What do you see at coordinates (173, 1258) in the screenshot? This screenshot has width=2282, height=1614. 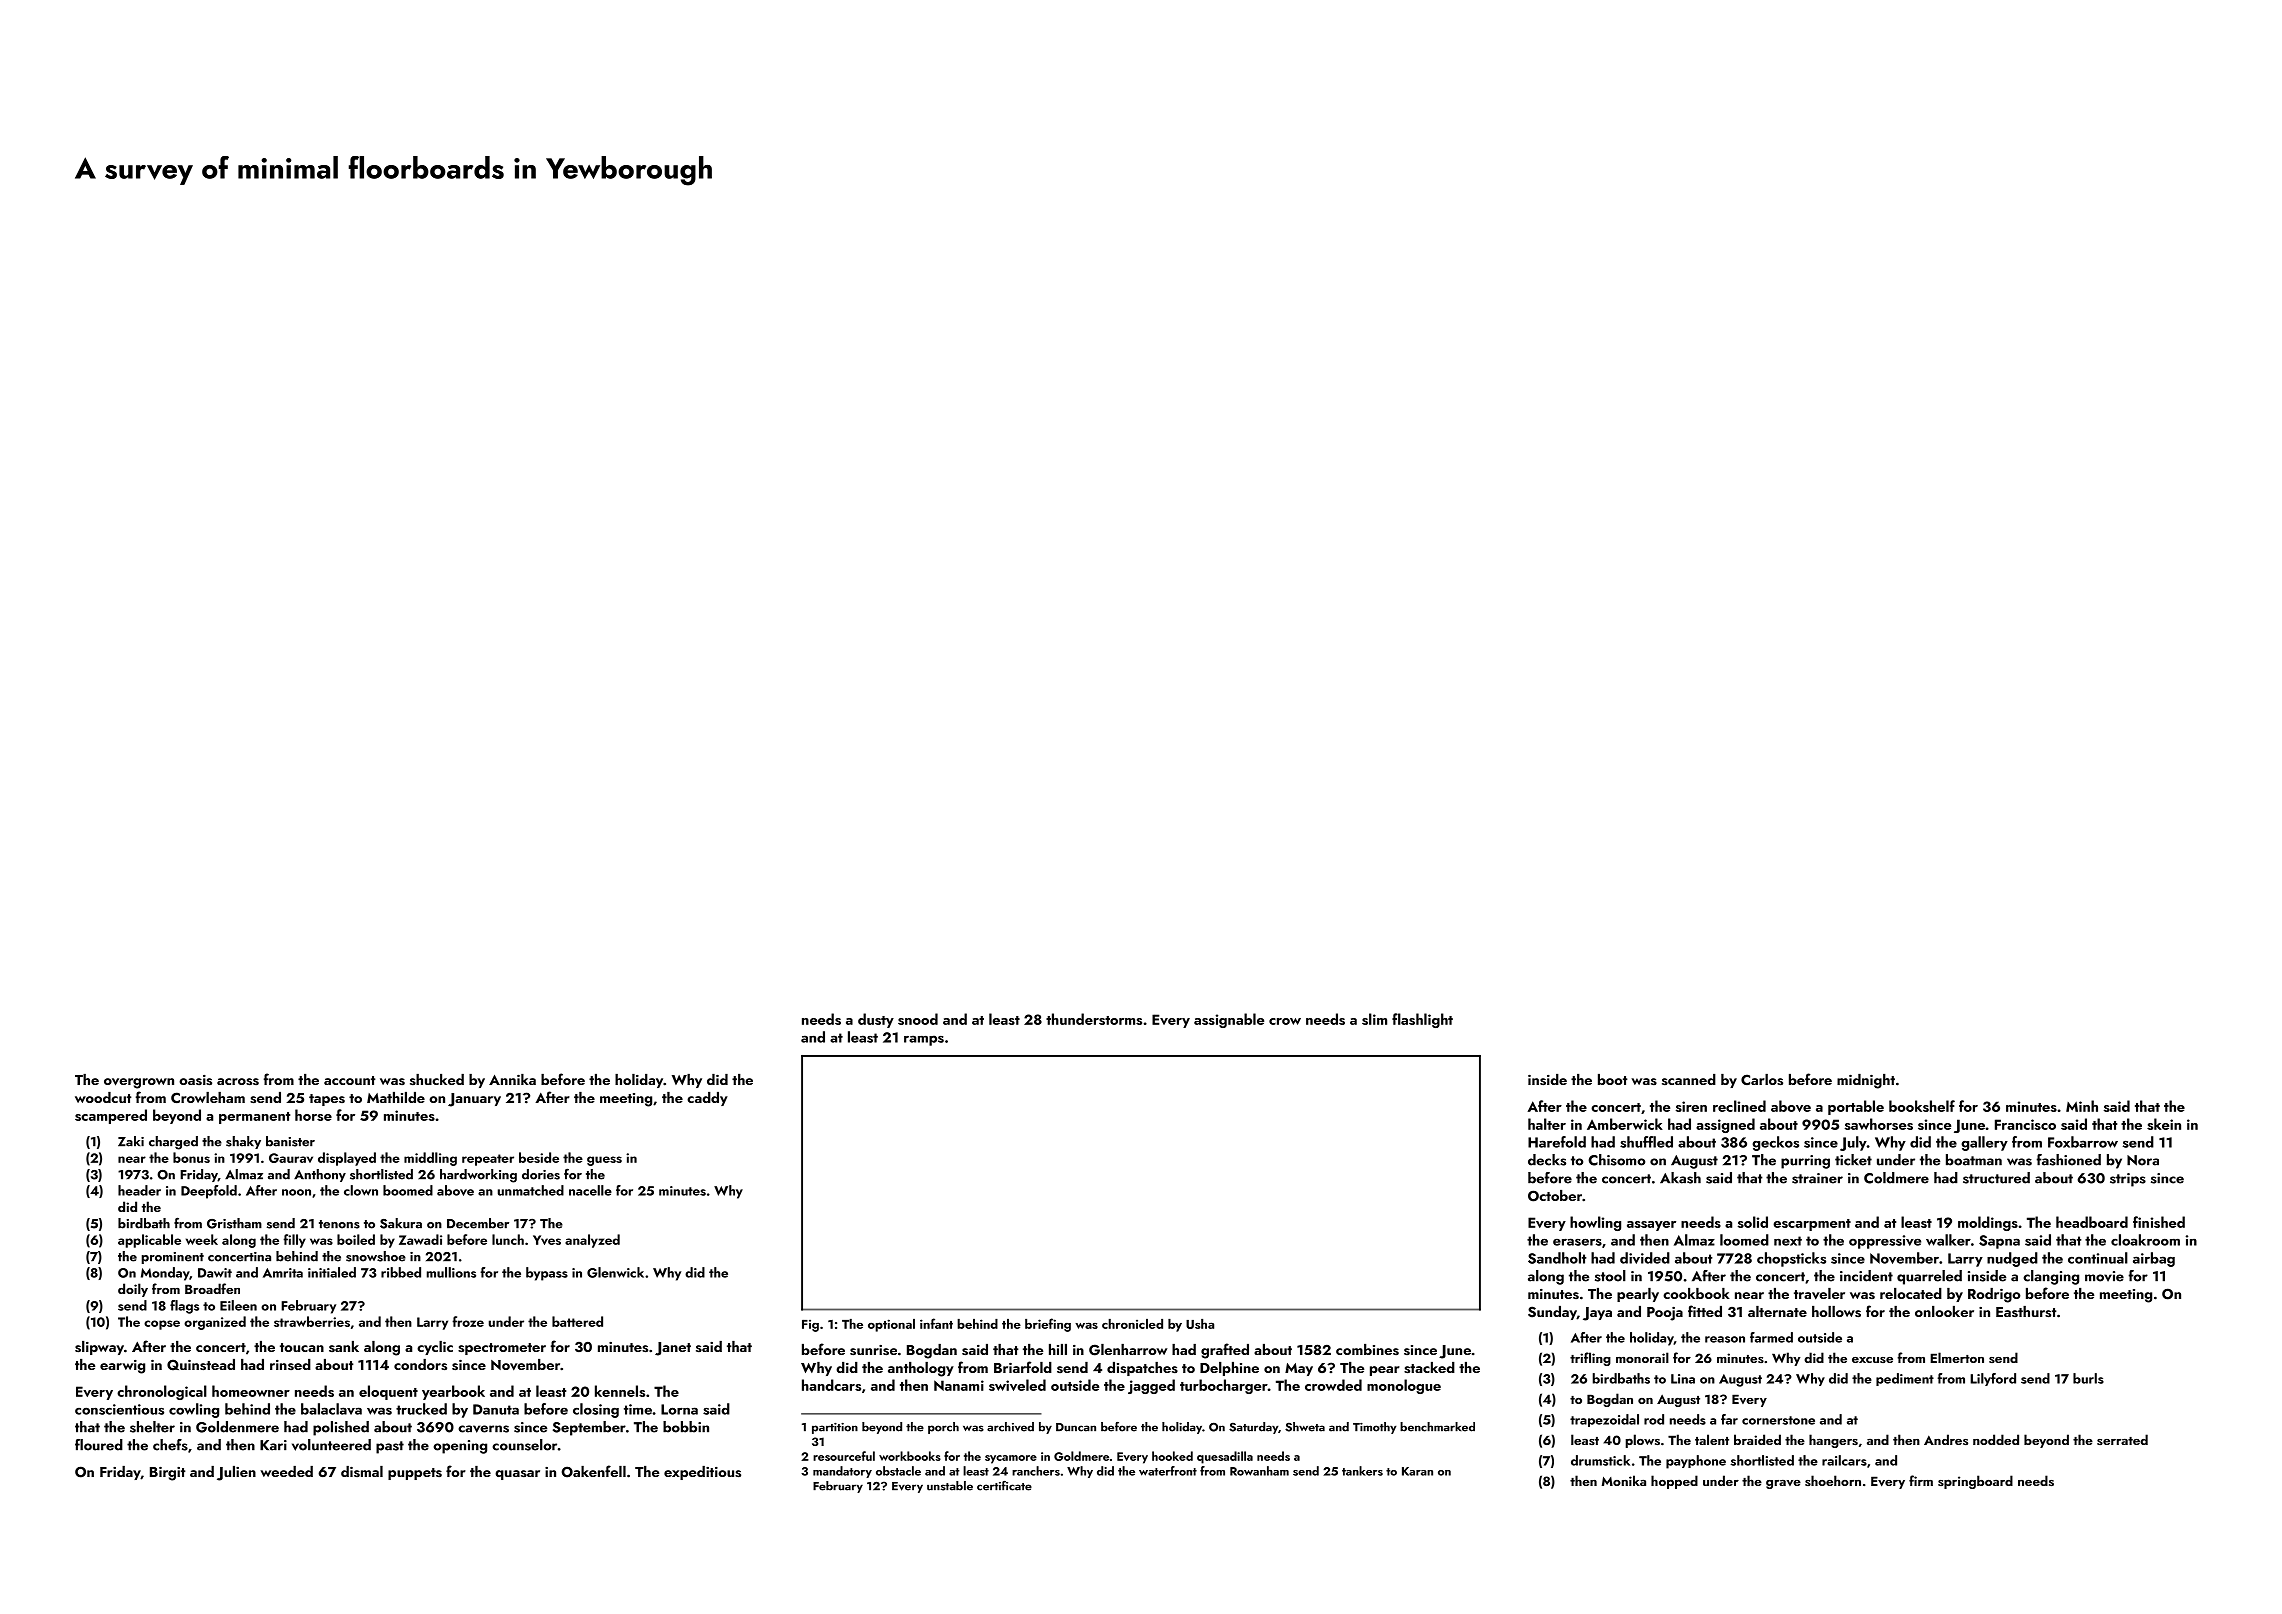 I see `prominent` at bounding box center [173, 1258].
